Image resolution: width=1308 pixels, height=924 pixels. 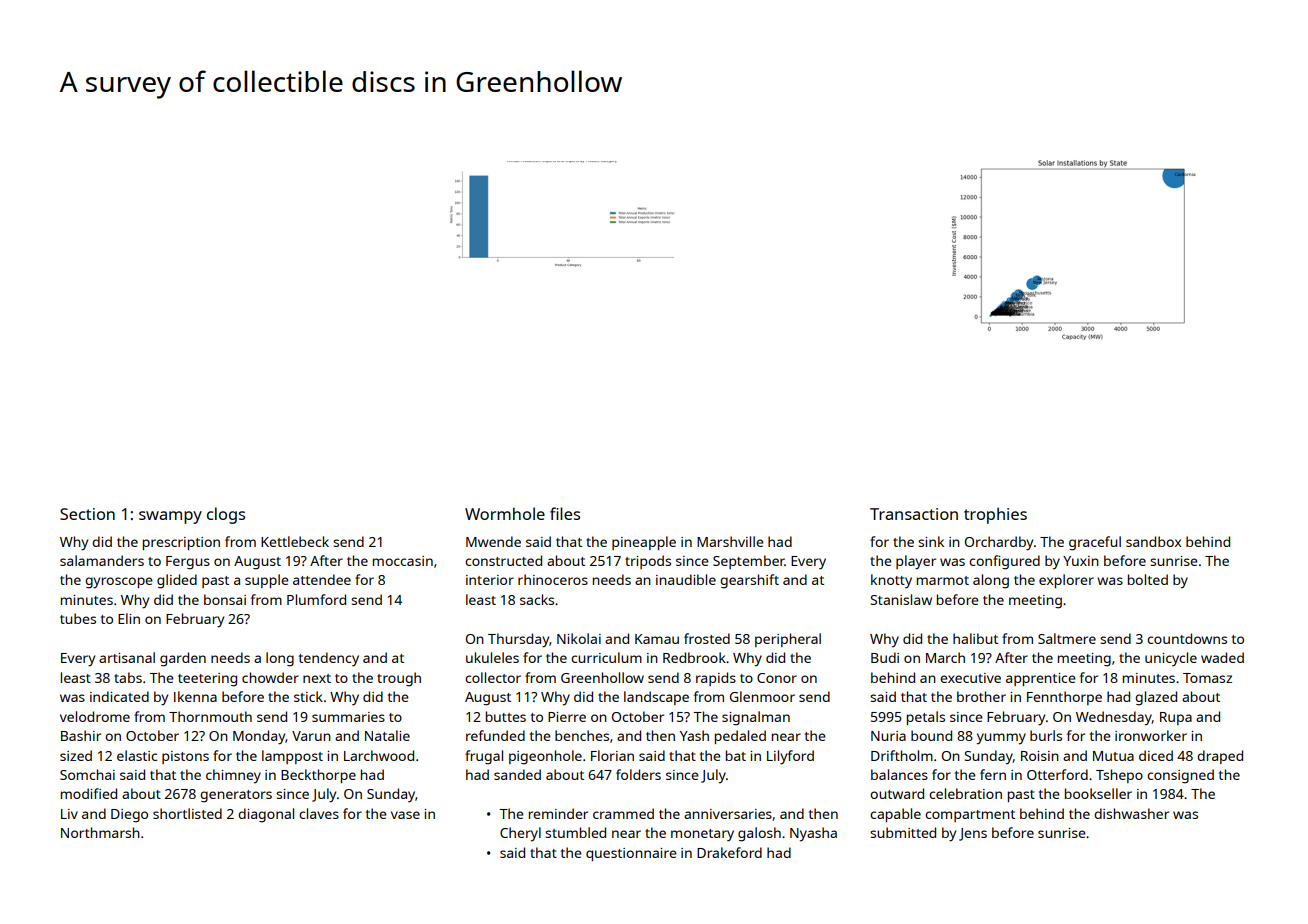 What do you see at coordinates (656, 698) in the image?
I see `landscape` at bounding box center [656, 698].
